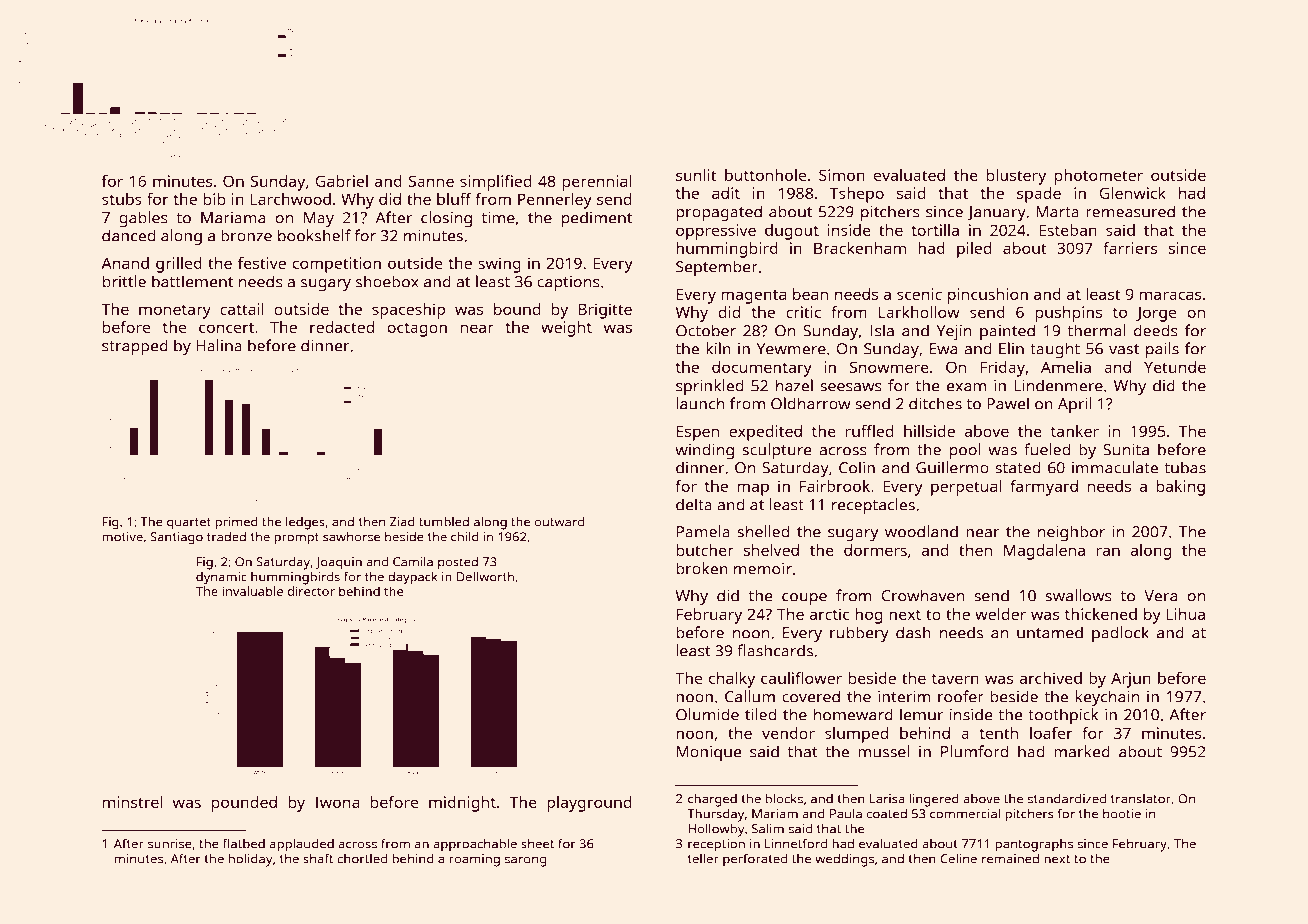 This screenshot has height=924, width=1308. I want to click on sunrise, so click(170, 844).
